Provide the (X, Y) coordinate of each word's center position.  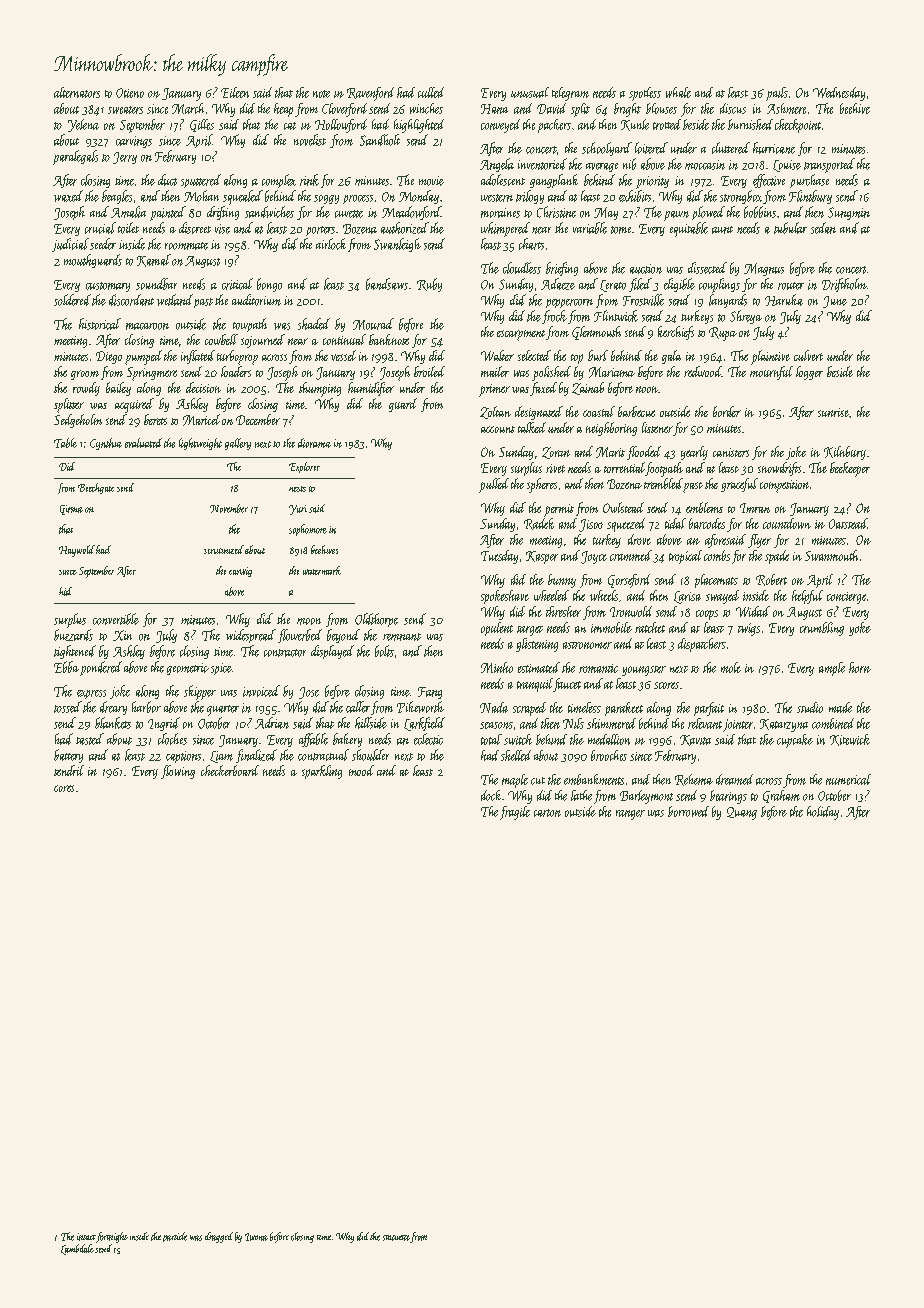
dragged (219, 1237)
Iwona (256, 1237)
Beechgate (96, 488)
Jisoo (591, 525)
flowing (178, 772)
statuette (396, 1238)
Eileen (235, 92)
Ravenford (370, 94)
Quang (742, 813)
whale (678, 92)
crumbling (822, 629)
